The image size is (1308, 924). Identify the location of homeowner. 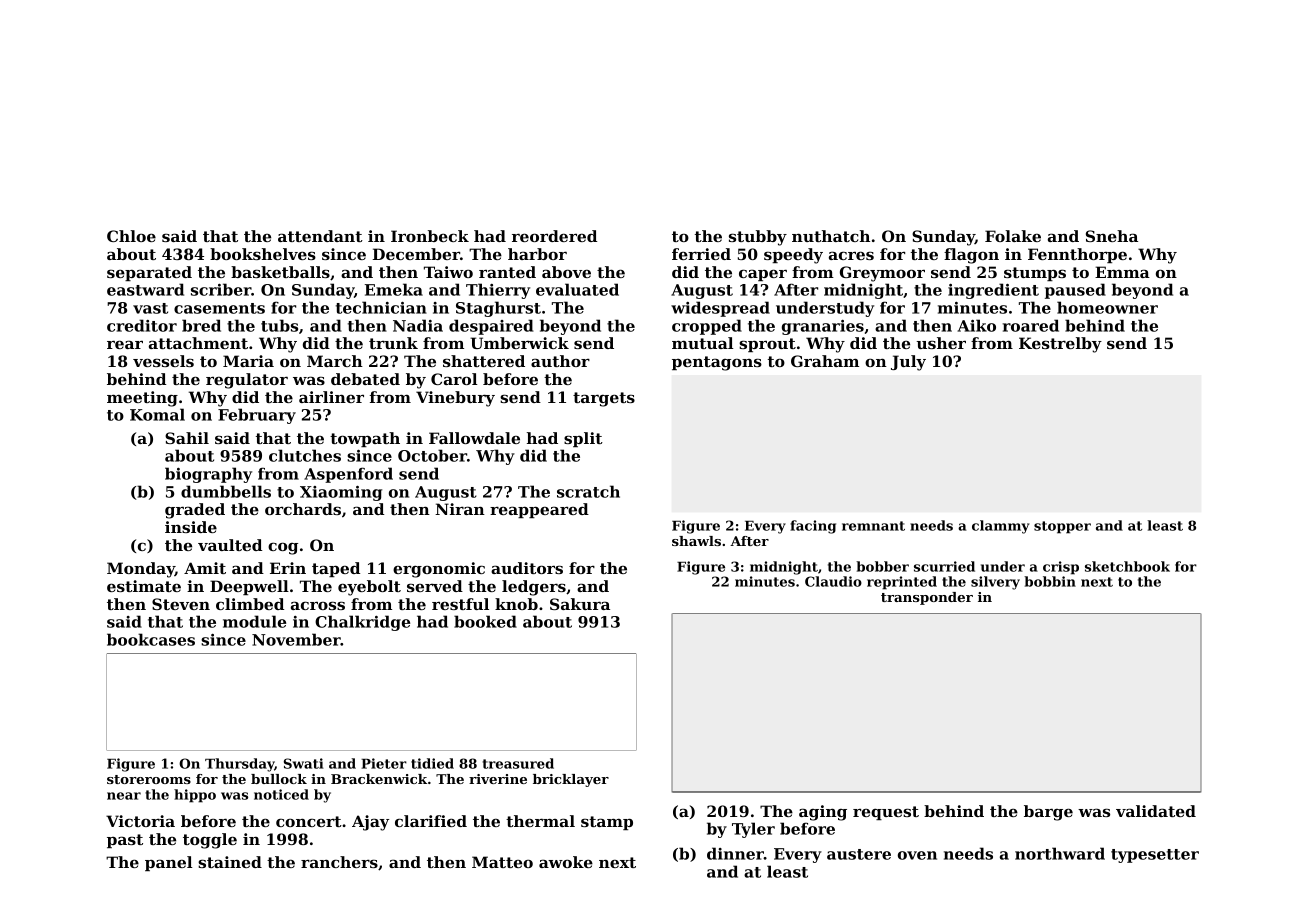
(1107, 307).
